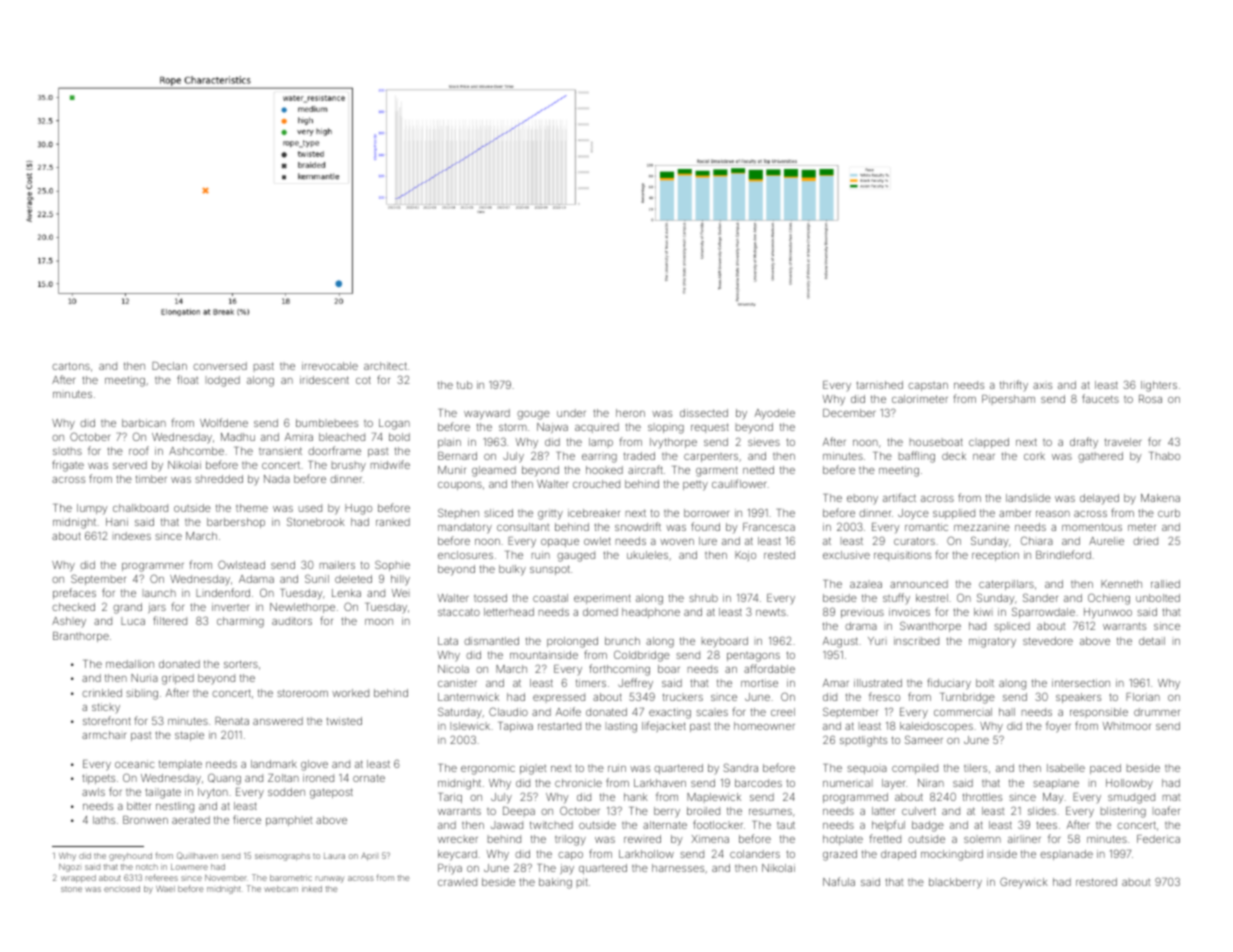 The width and height of the screenshot is (1233, 952). Describe the element at coordinates (280, 451) in the screenshot. I see `transient` at that location.
